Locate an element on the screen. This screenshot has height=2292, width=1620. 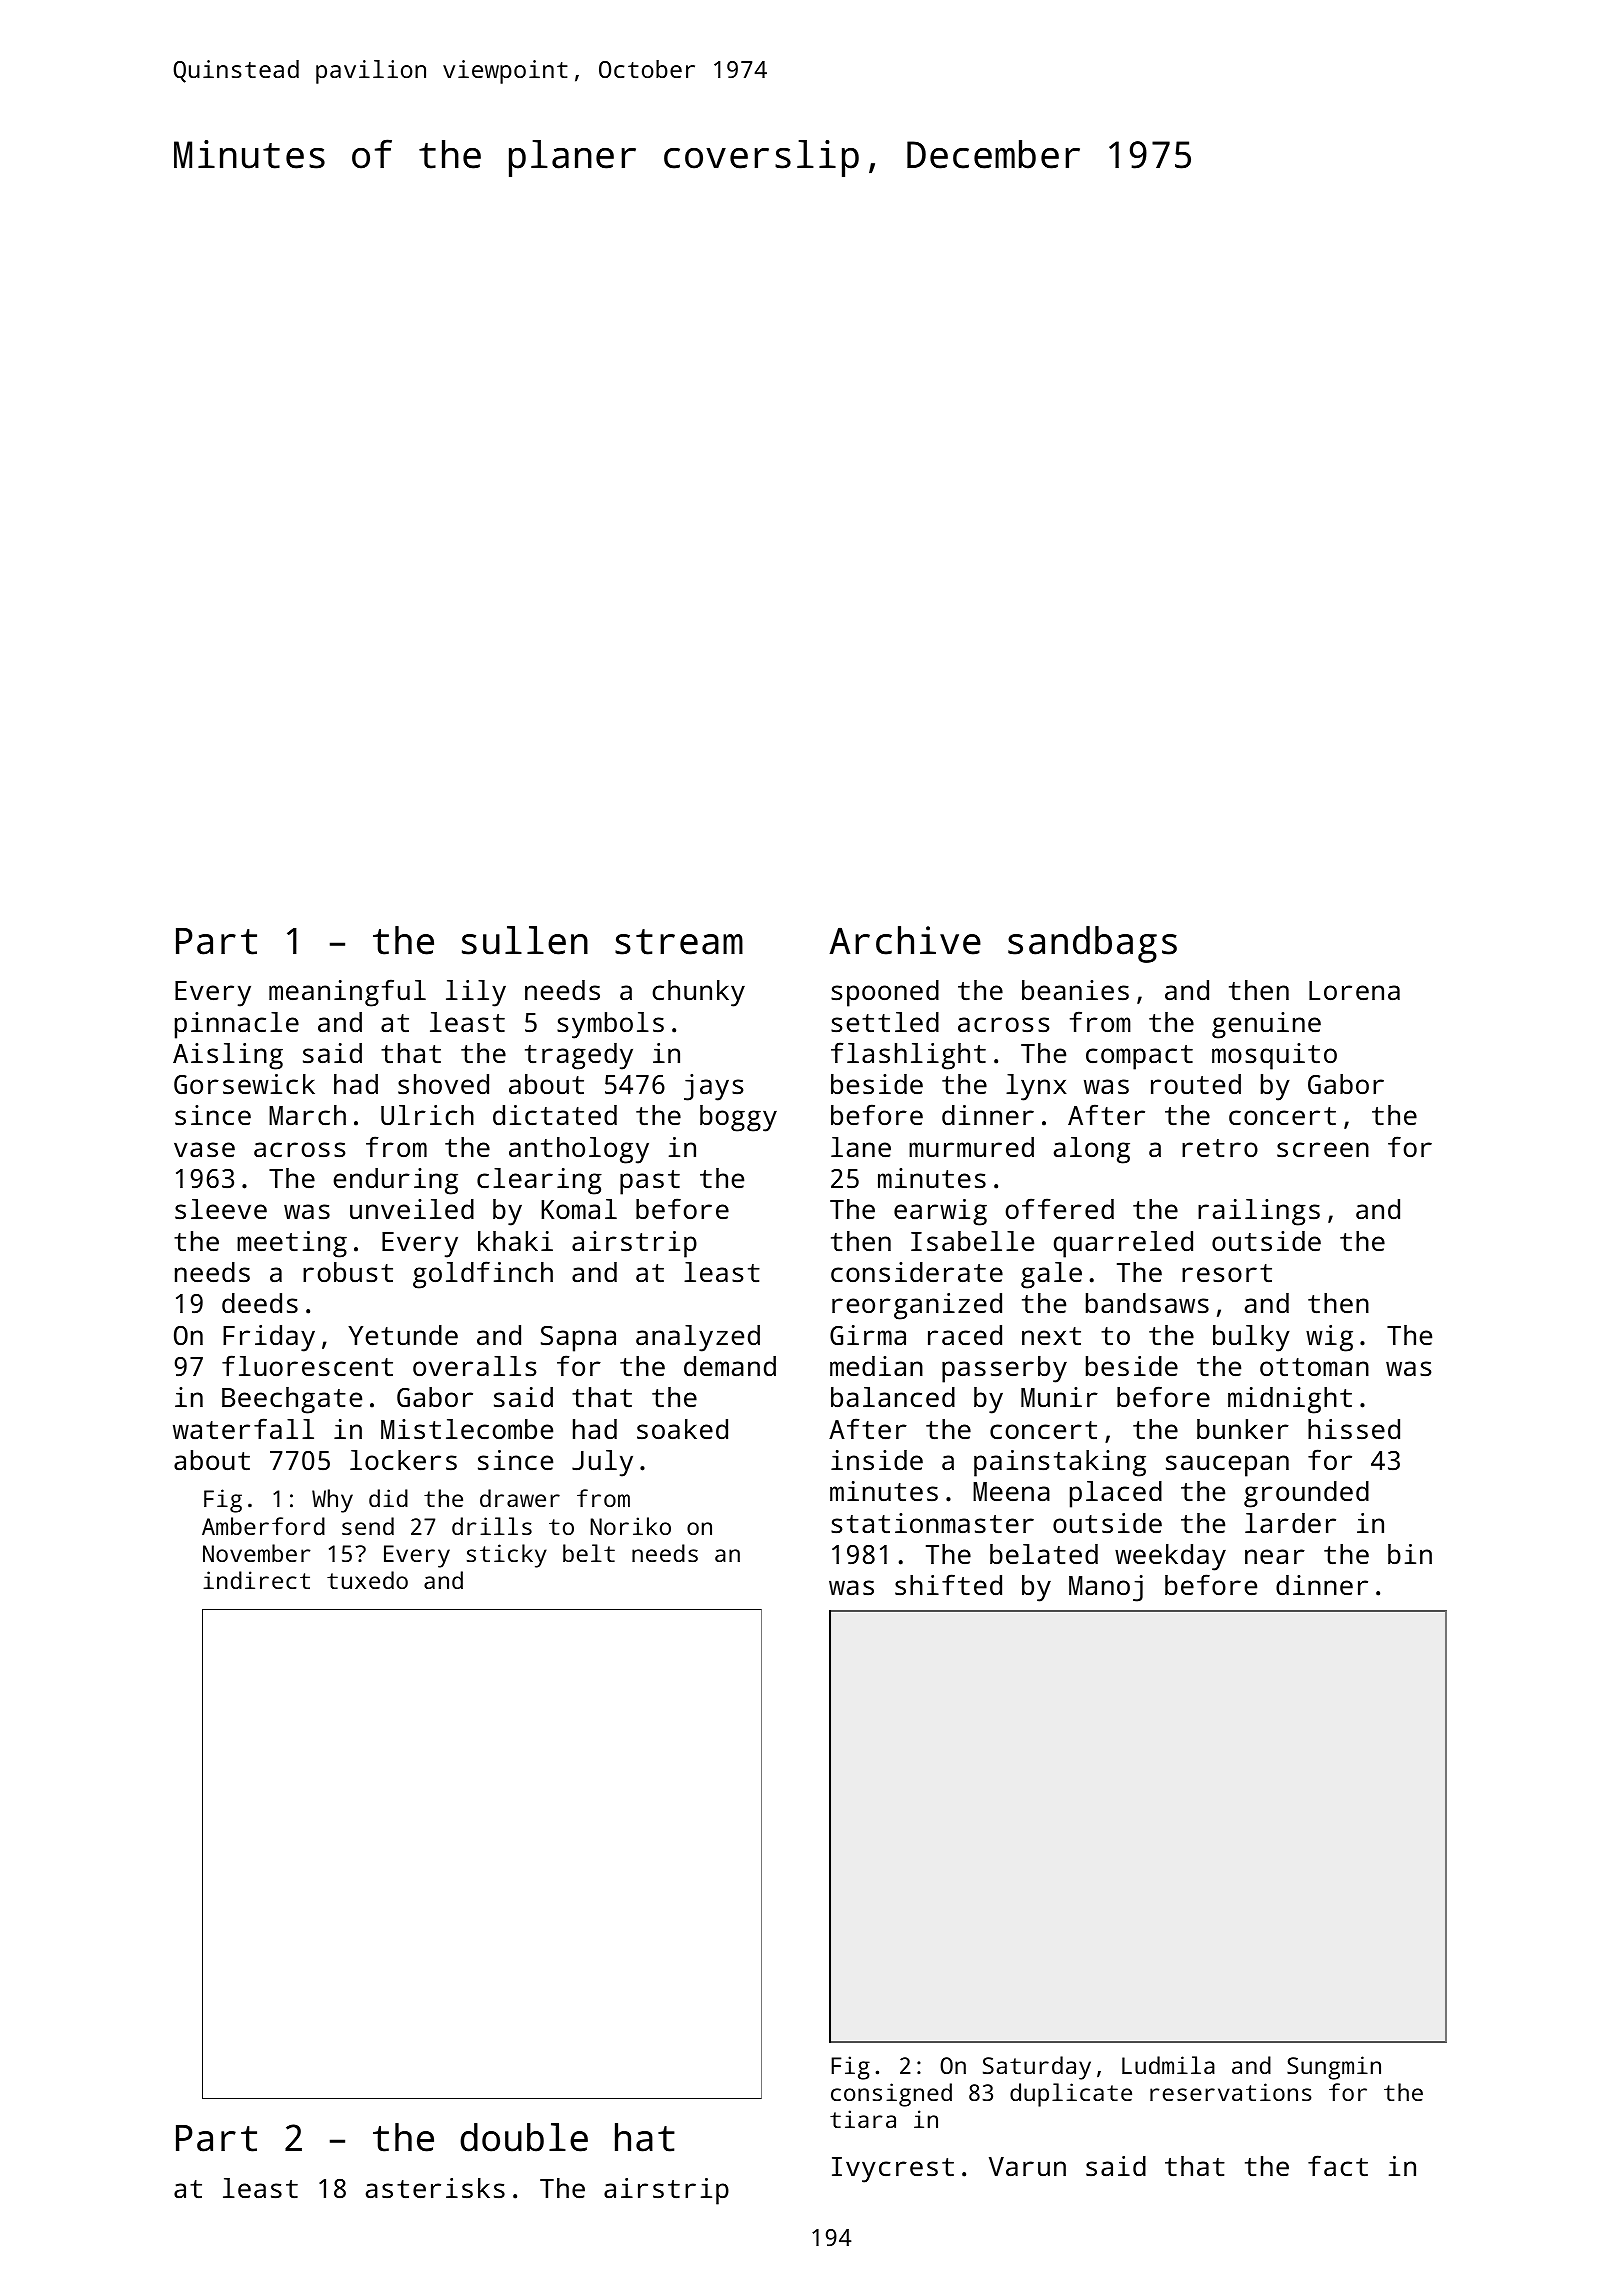
flashlight is located at coordinates (908, 1056).
